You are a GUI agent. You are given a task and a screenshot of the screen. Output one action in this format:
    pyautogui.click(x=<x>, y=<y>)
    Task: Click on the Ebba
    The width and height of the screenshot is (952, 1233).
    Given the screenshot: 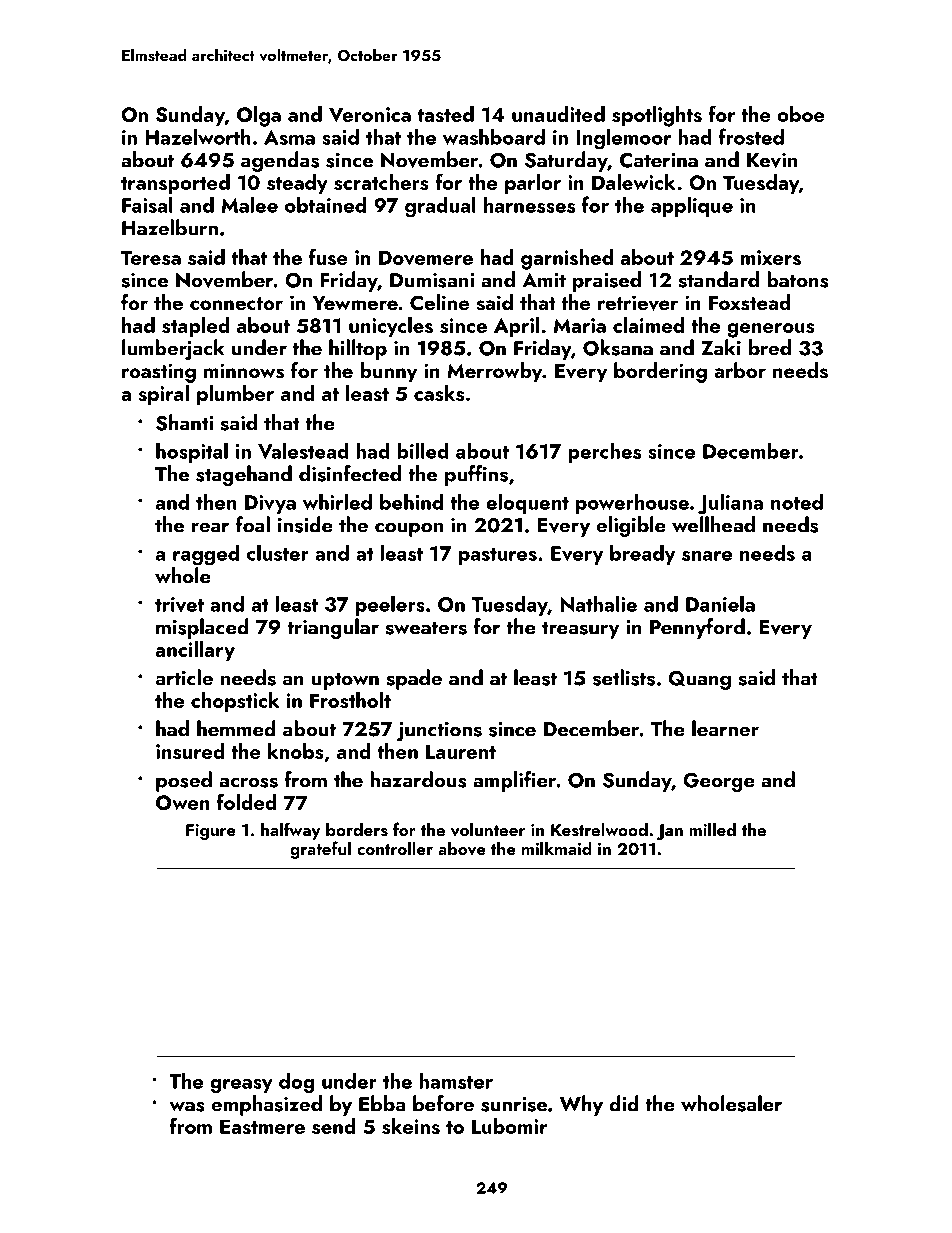 What is the action you would take?
    pyautogui.click(x=382, y=1103)
